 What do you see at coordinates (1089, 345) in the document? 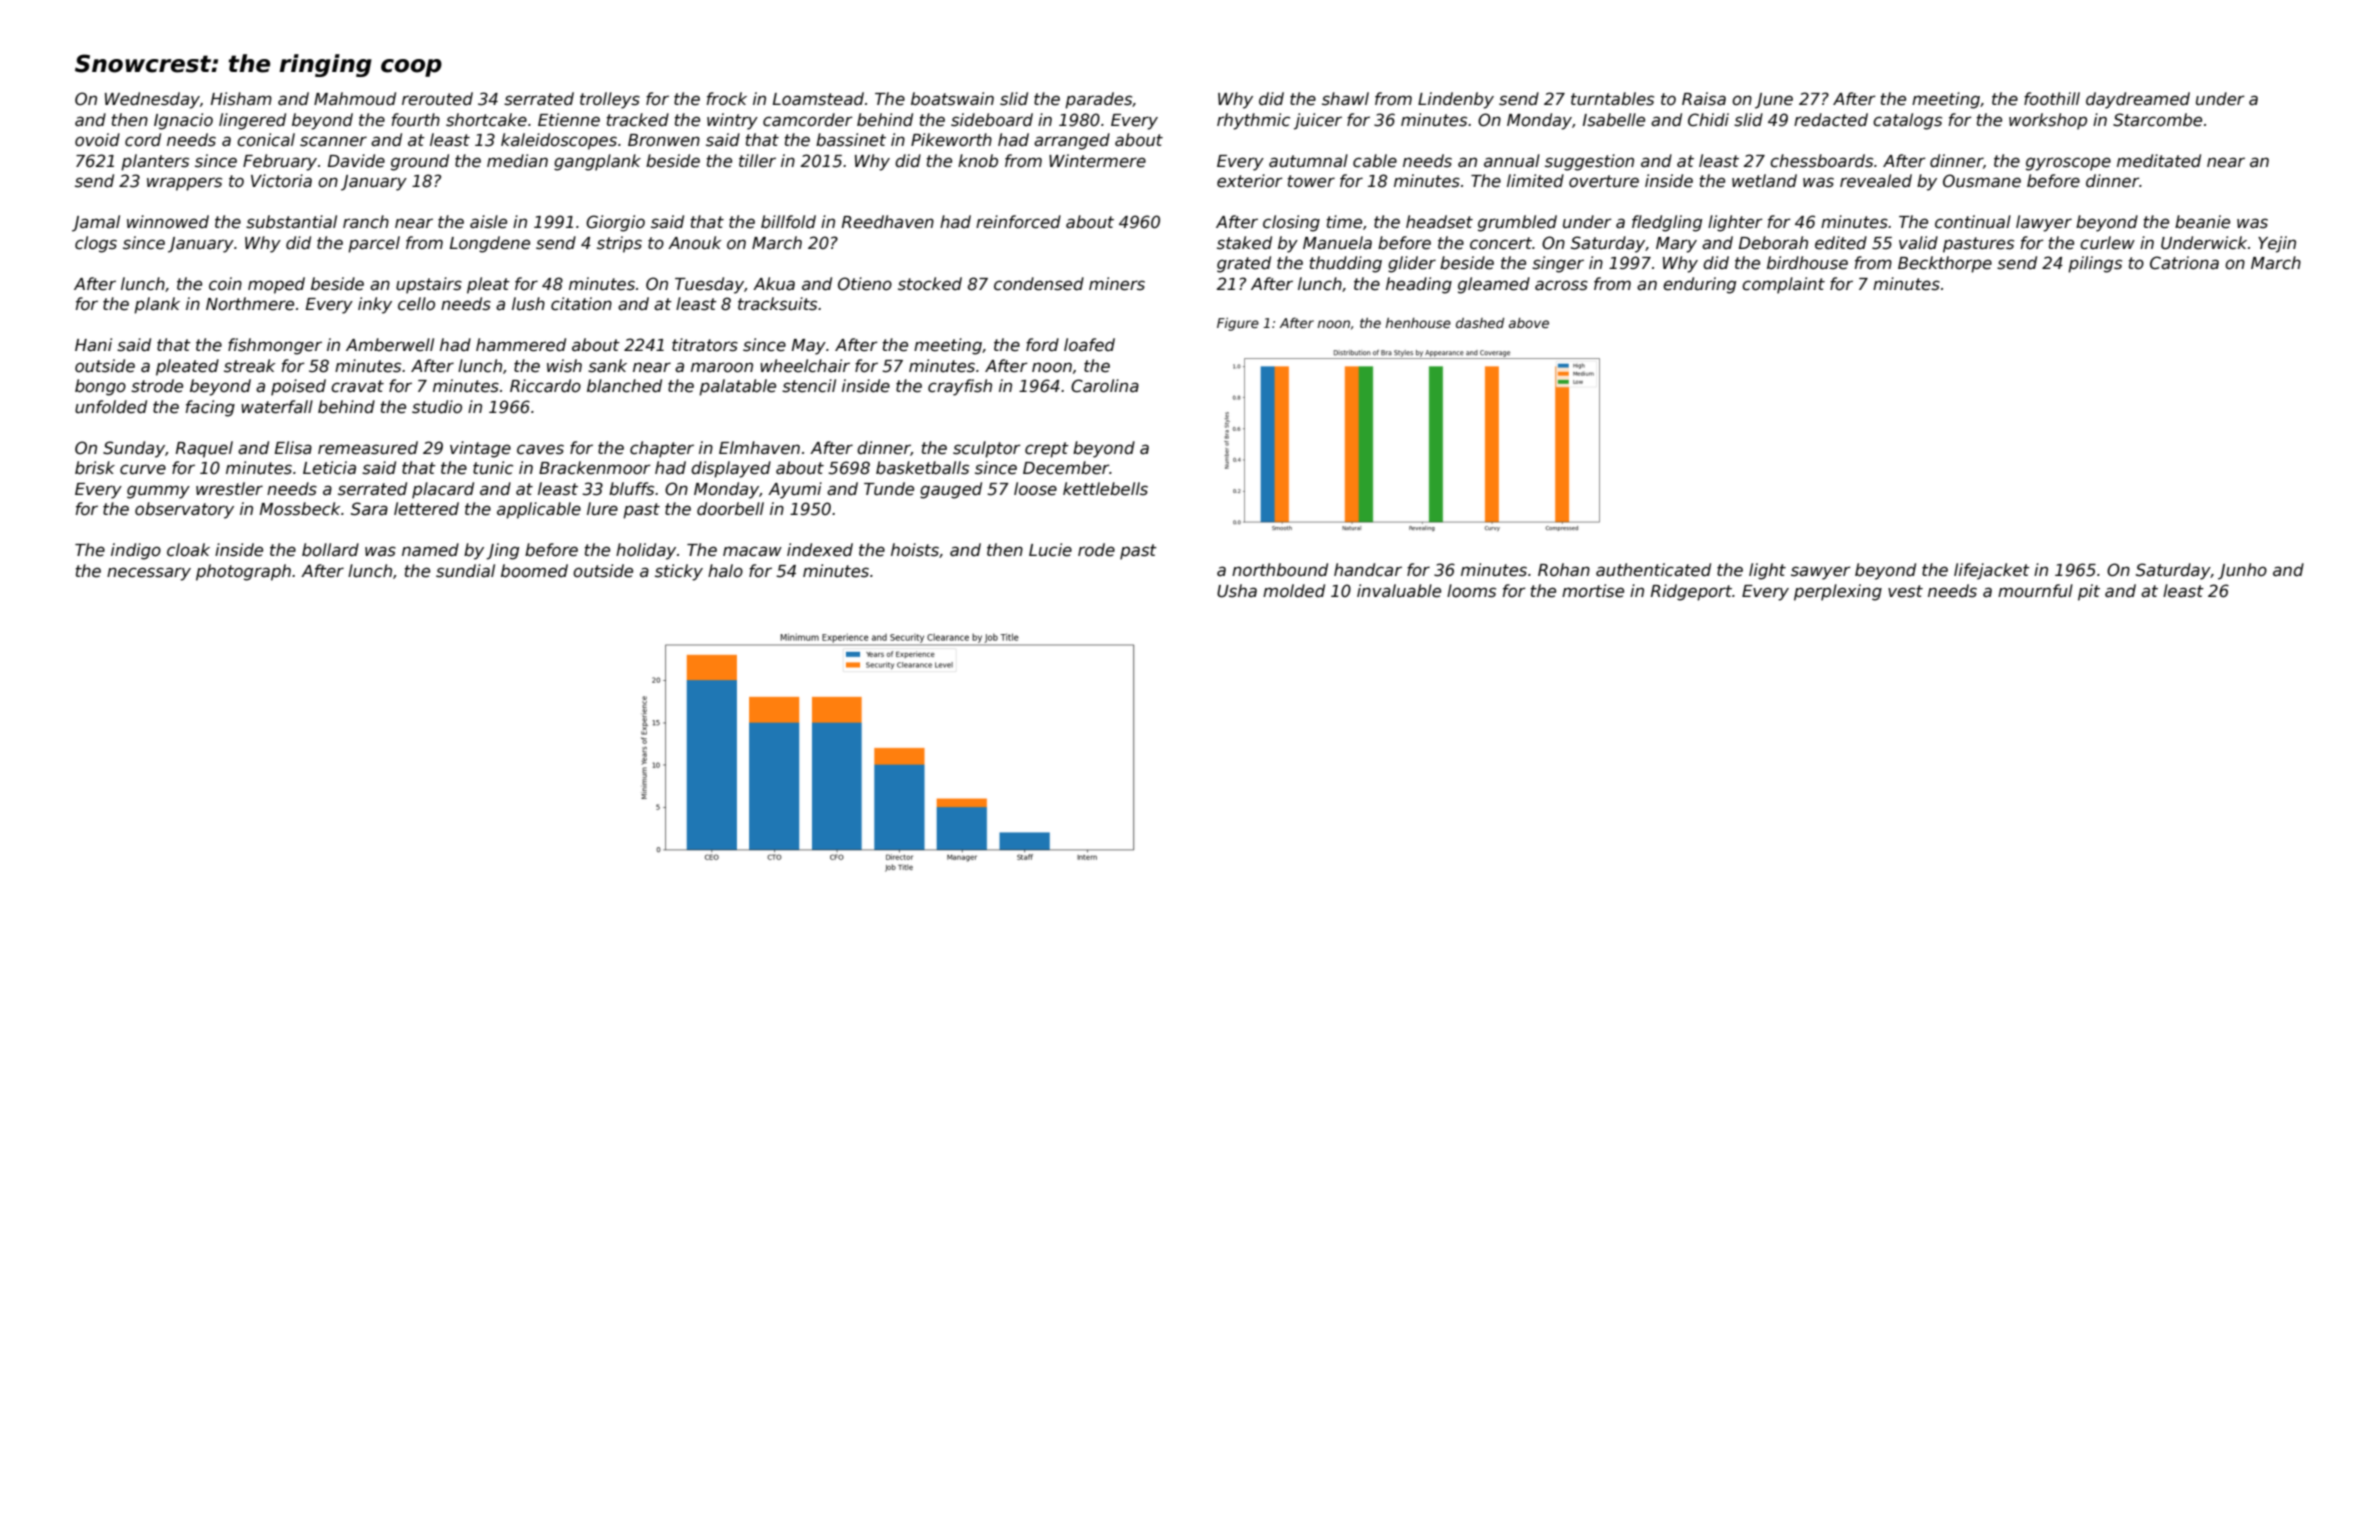
I see `loafed` at bounding box center [1089, 345].
